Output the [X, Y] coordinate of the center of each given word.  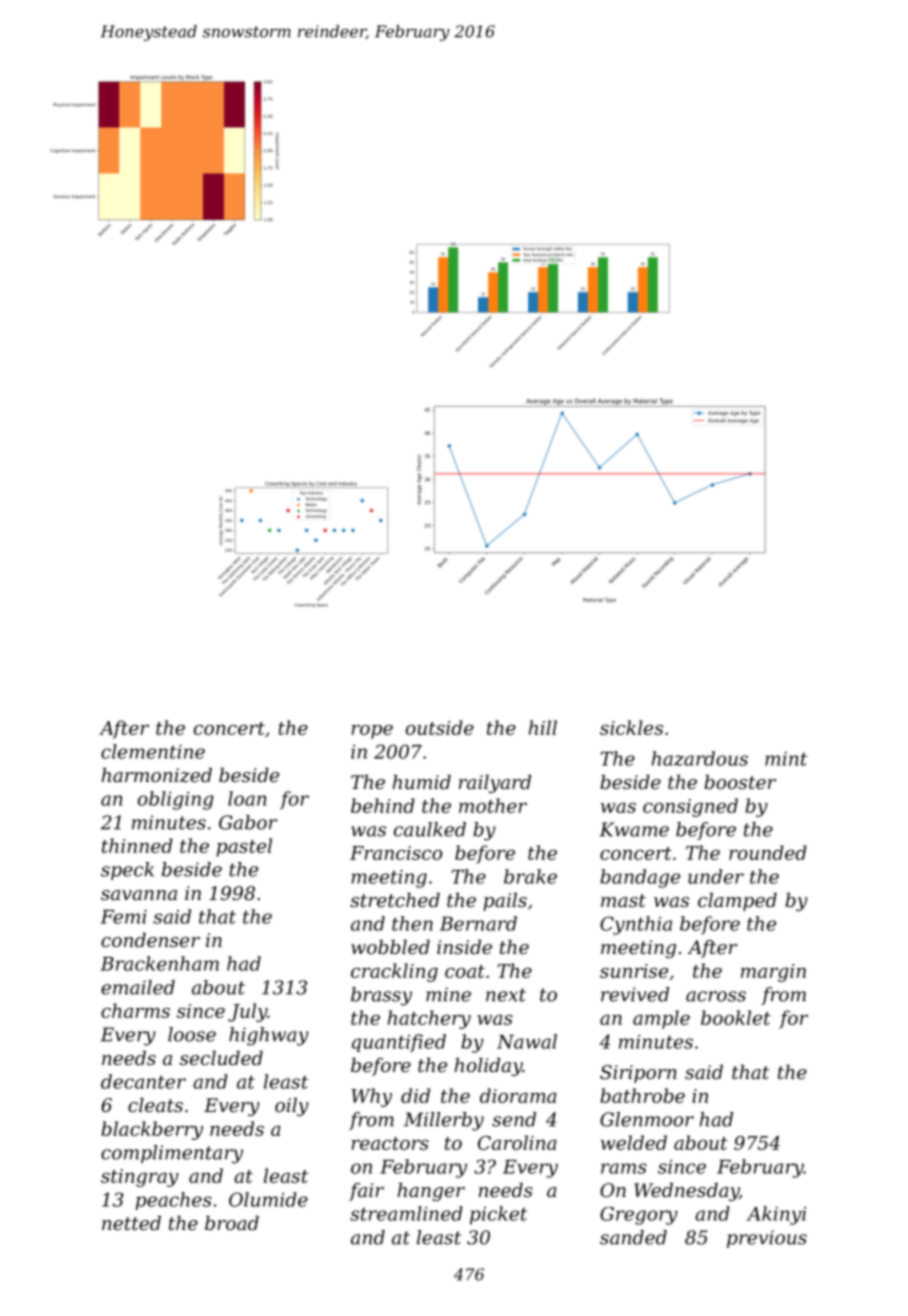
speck [127, 871]
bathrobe [642, 1095]
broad [232, 1223]
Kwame [634, 829]
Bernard [478, 923]
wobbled [390, 947]
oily [292, 1107]
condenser [150, 940]
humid [422, 782]
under [716, 876]
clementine [153, 751]
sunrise [634, 971]
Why [371, 1097]
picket [498, 1215]
